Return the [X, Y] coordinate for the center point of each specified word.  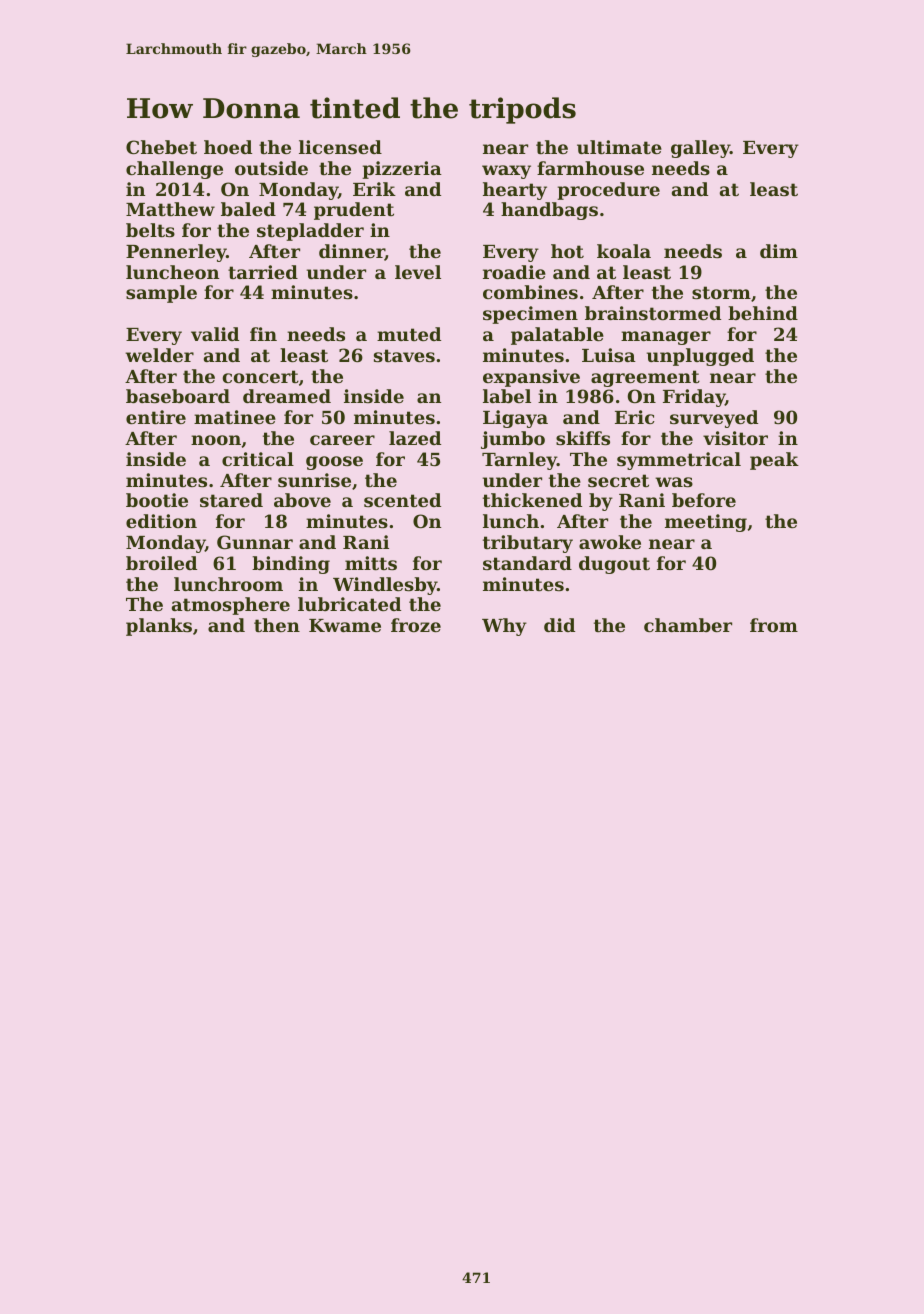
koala [624, 251]
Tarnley [519, 461]
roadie [514, 272]
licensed [340, 147]
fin [263, 334]
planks [159, 627]
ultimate [619, 147]
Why [504, 627]
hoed [228, 147]
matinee [235, 417]
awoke [610, 542]
